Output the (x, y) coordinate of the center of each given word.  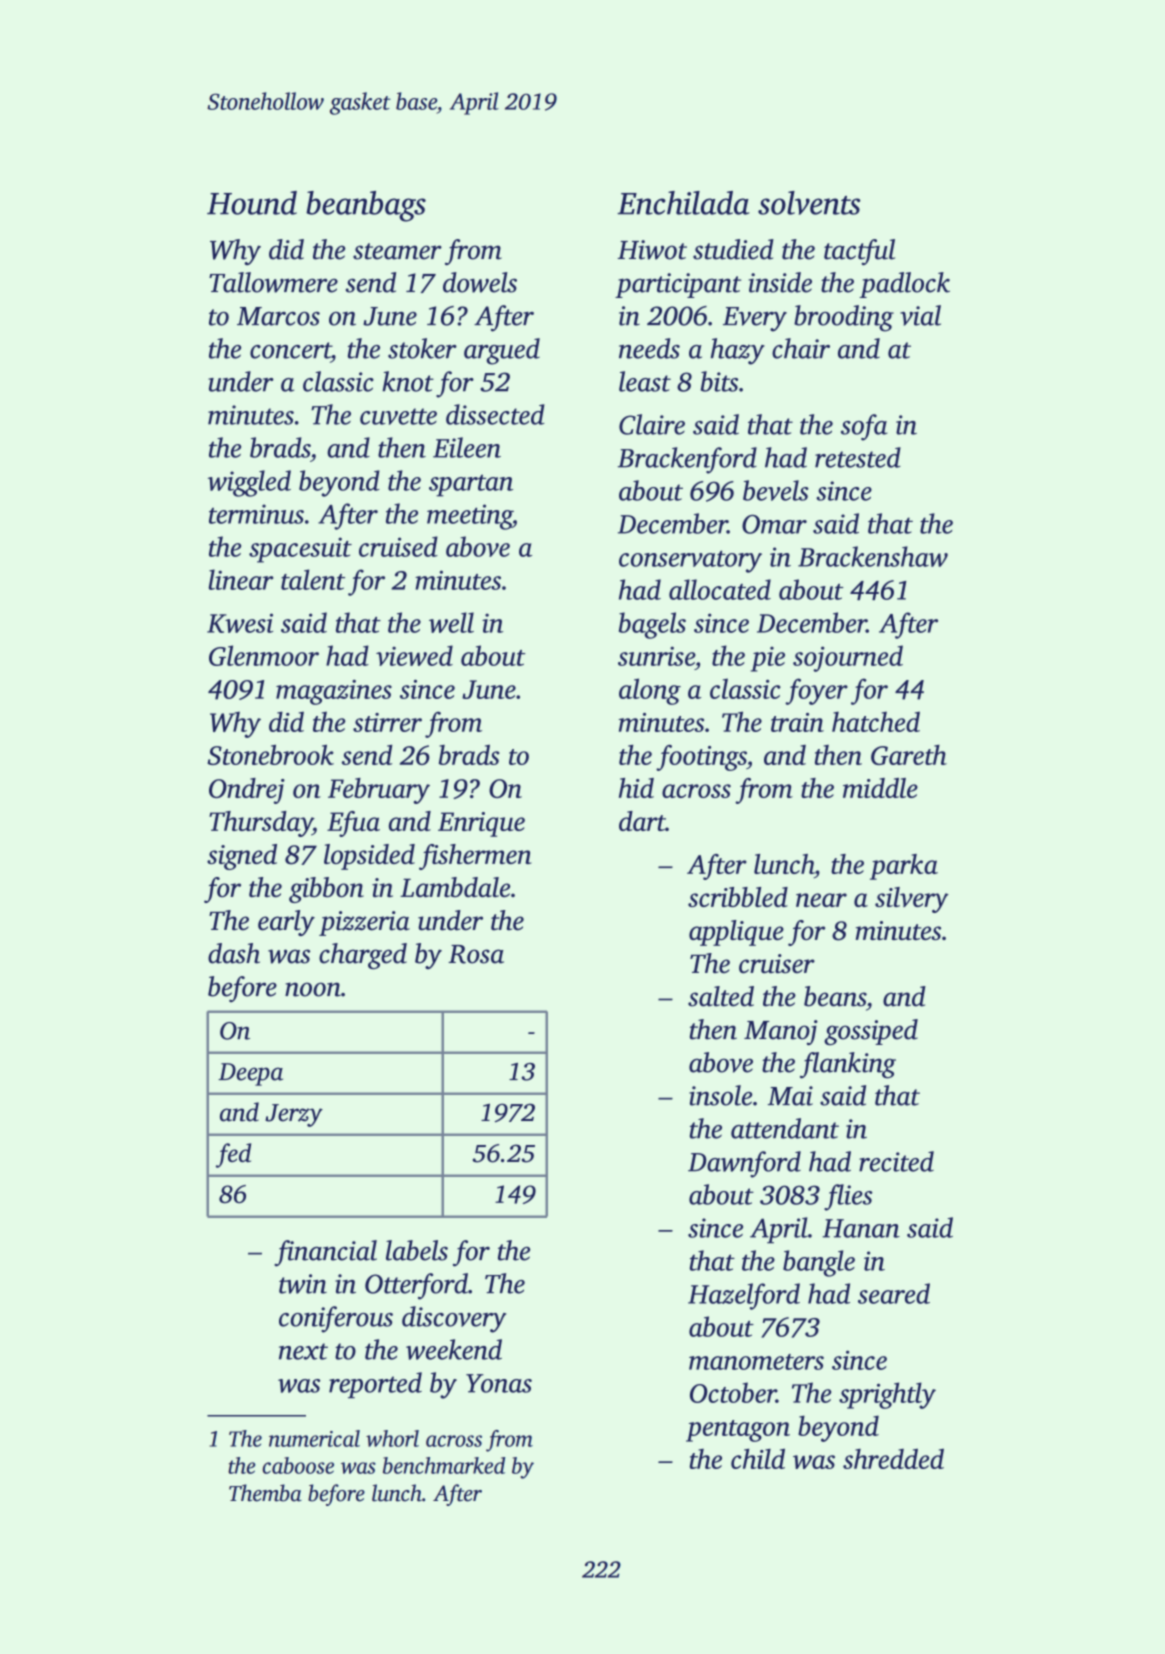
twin (303, 1284)
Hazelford (744, 1296)
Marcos (278, 316)
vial (920, 315)
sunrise (656, 656)
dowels (480, 282)
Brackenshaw (873, 556)
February (379, 791)
